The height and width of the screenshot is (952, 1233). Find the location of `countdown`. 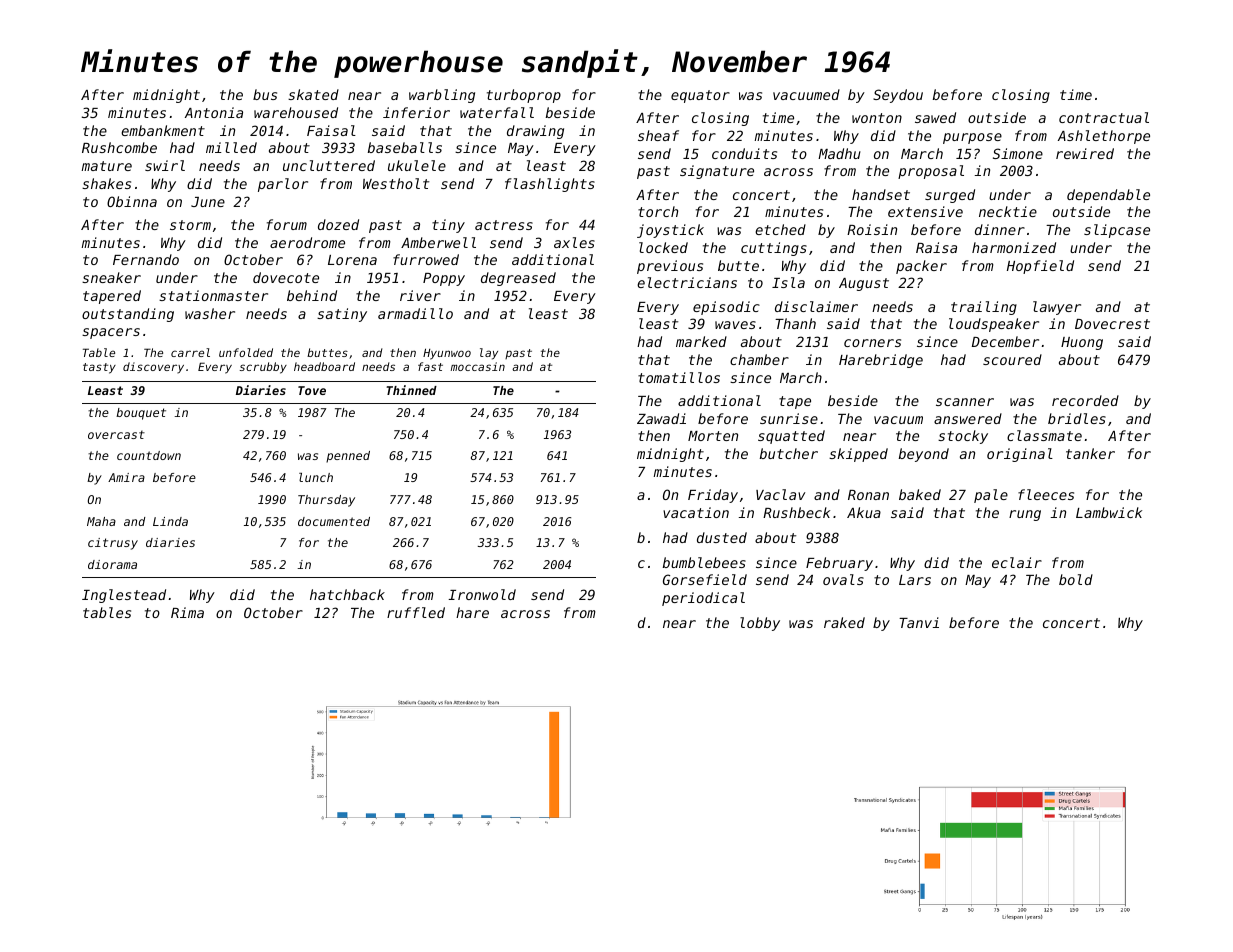

countdown is located at coordinates (149, 455).
